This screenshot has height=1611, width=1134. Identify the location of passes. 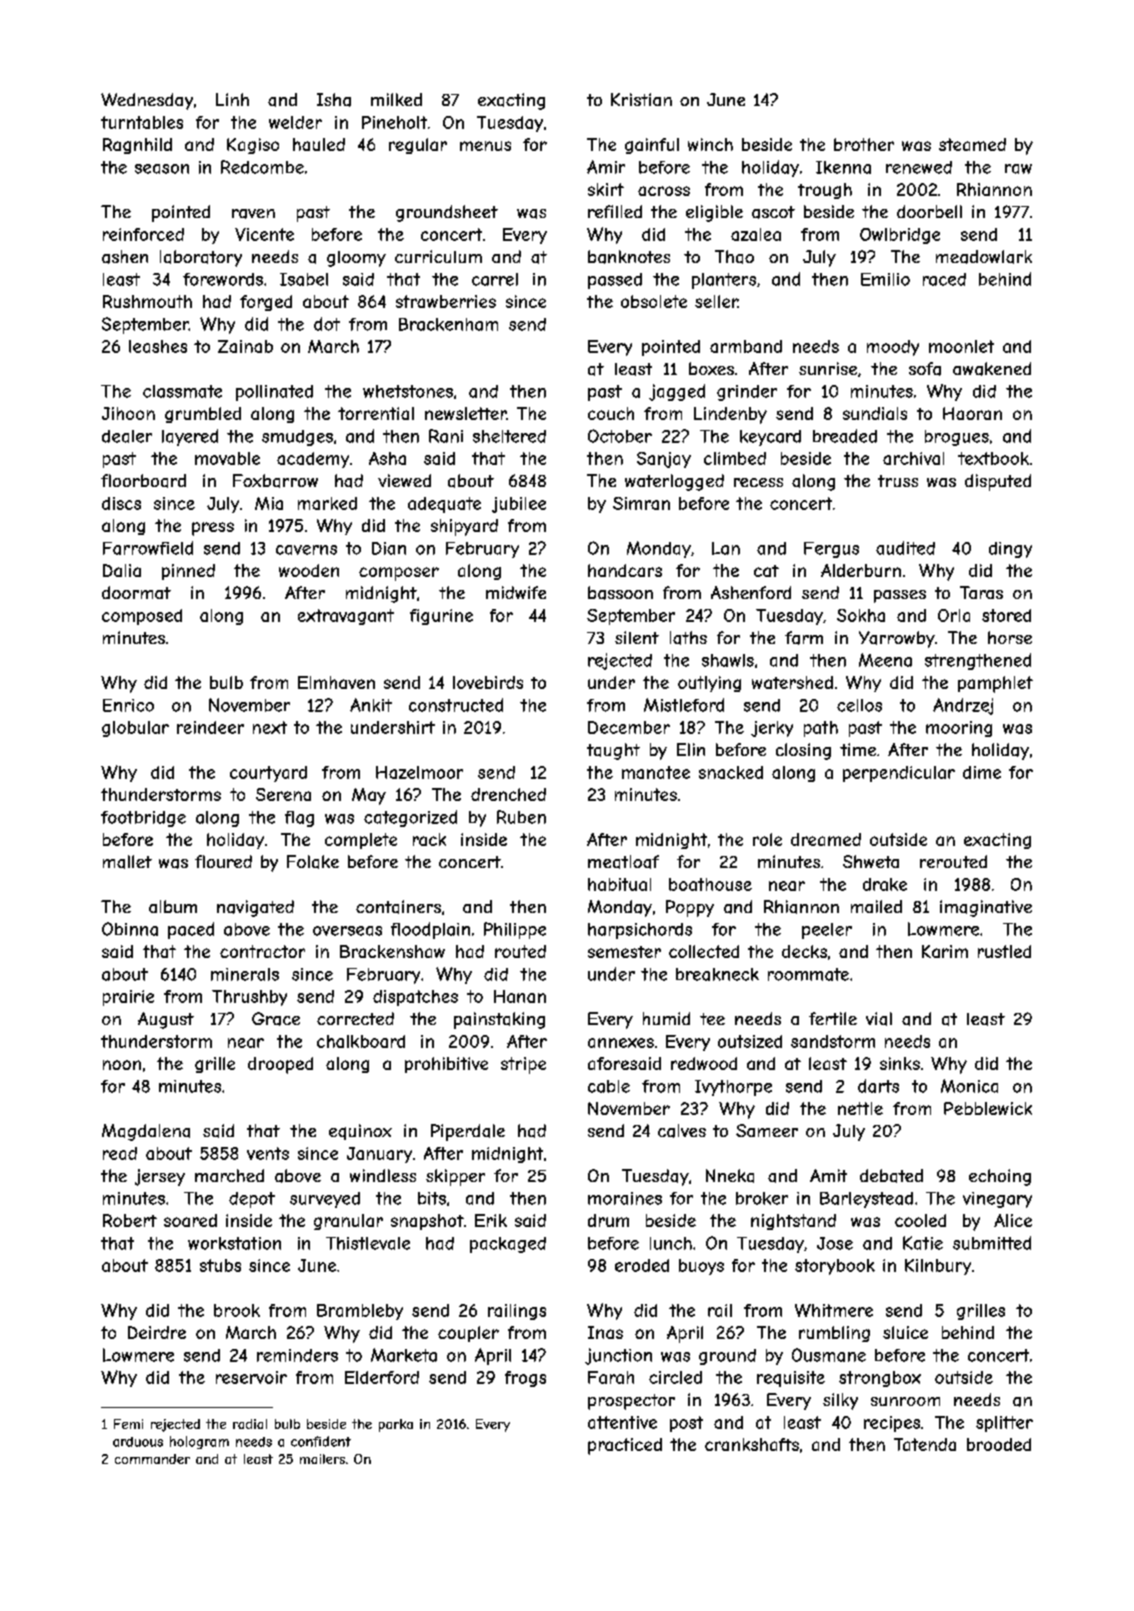
(900, 596).
